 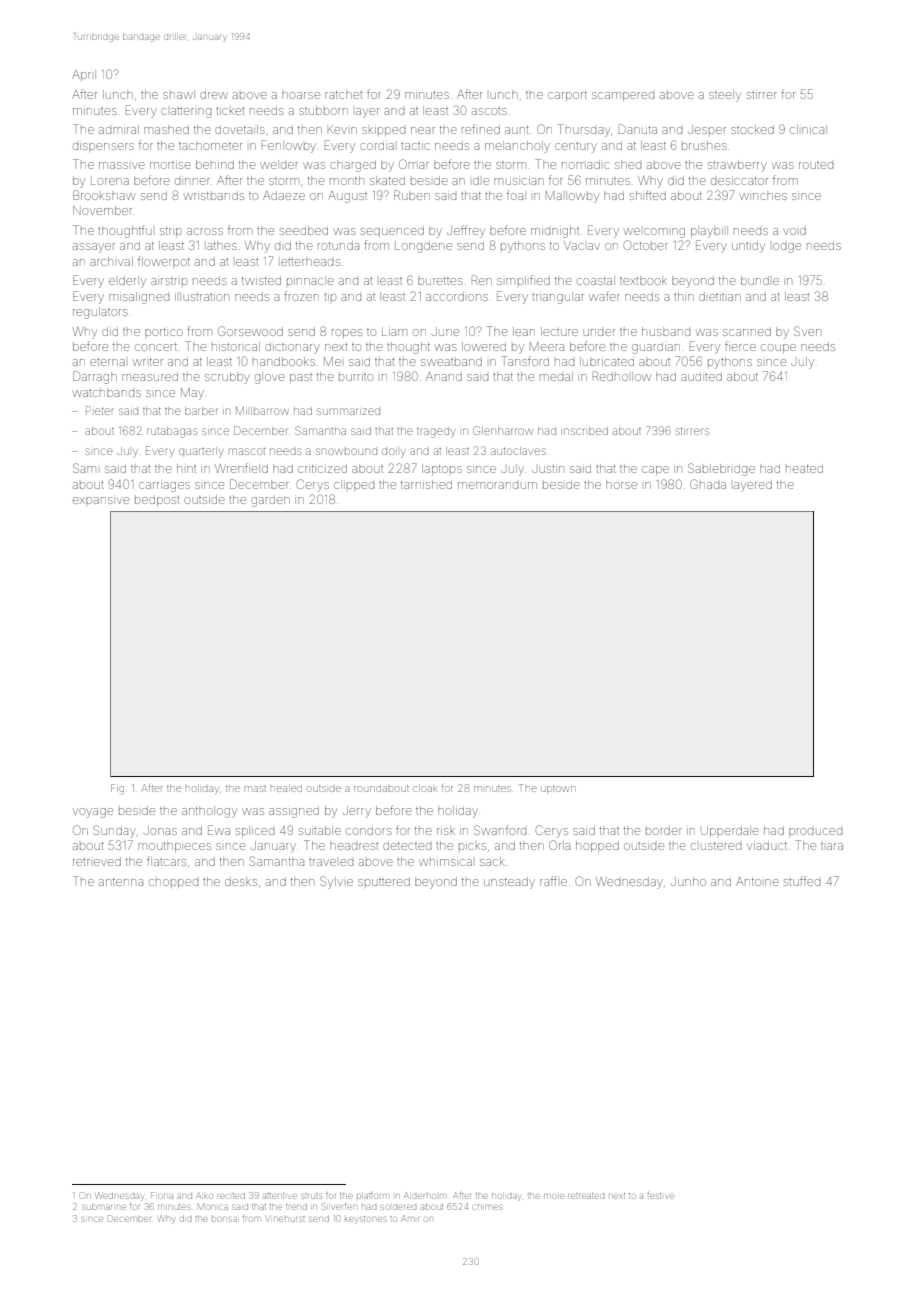 What do you see at coordinates (442, 469) in the screenshot?
I see `laptops` at bounding box center [442, 469].
